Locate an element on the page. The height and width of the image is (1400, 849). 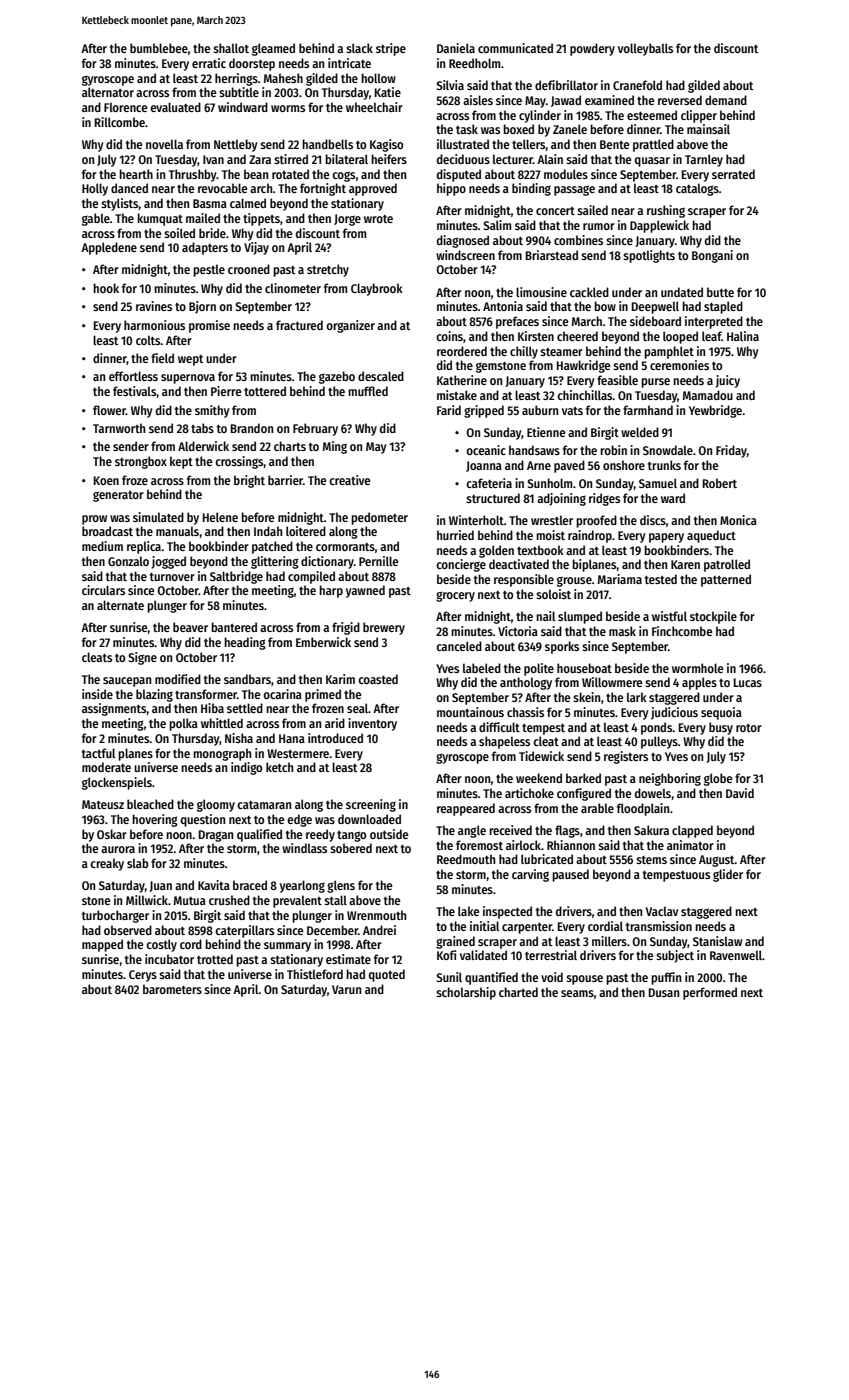
animator is located at coordinates (690, 845).
